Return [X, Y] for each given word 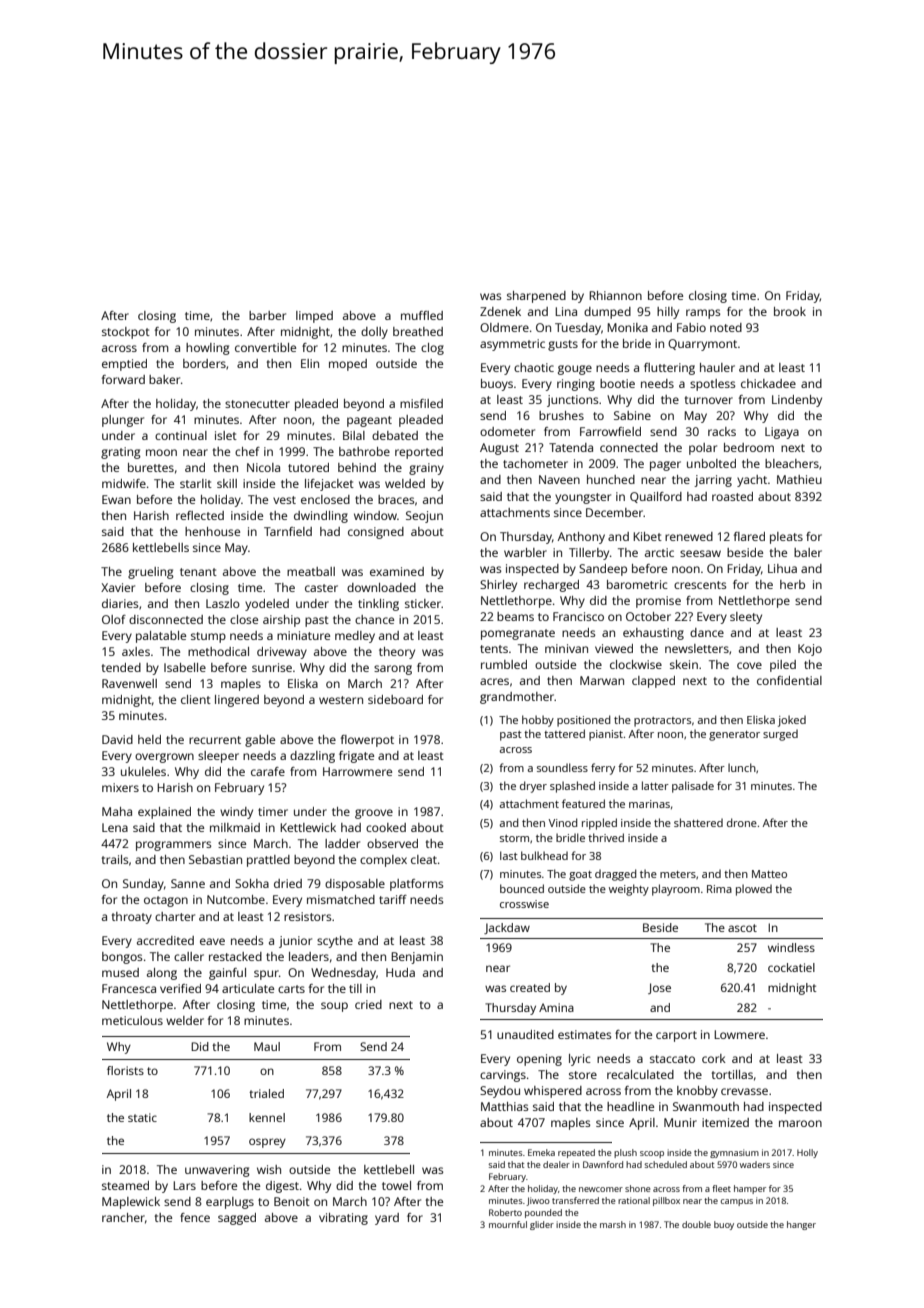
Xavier [118, 587]
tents [494, 649]
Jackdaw [507, 928]
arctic [659, 552]
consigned [376, 533]
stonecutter [257, 404]
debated [395, 435]
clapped [653, 682]
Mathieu [799, 479]
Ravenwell [129, 683]
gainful [227, 974]
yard [387, 1219]
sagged [237, 1219]
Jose [659, 988]
